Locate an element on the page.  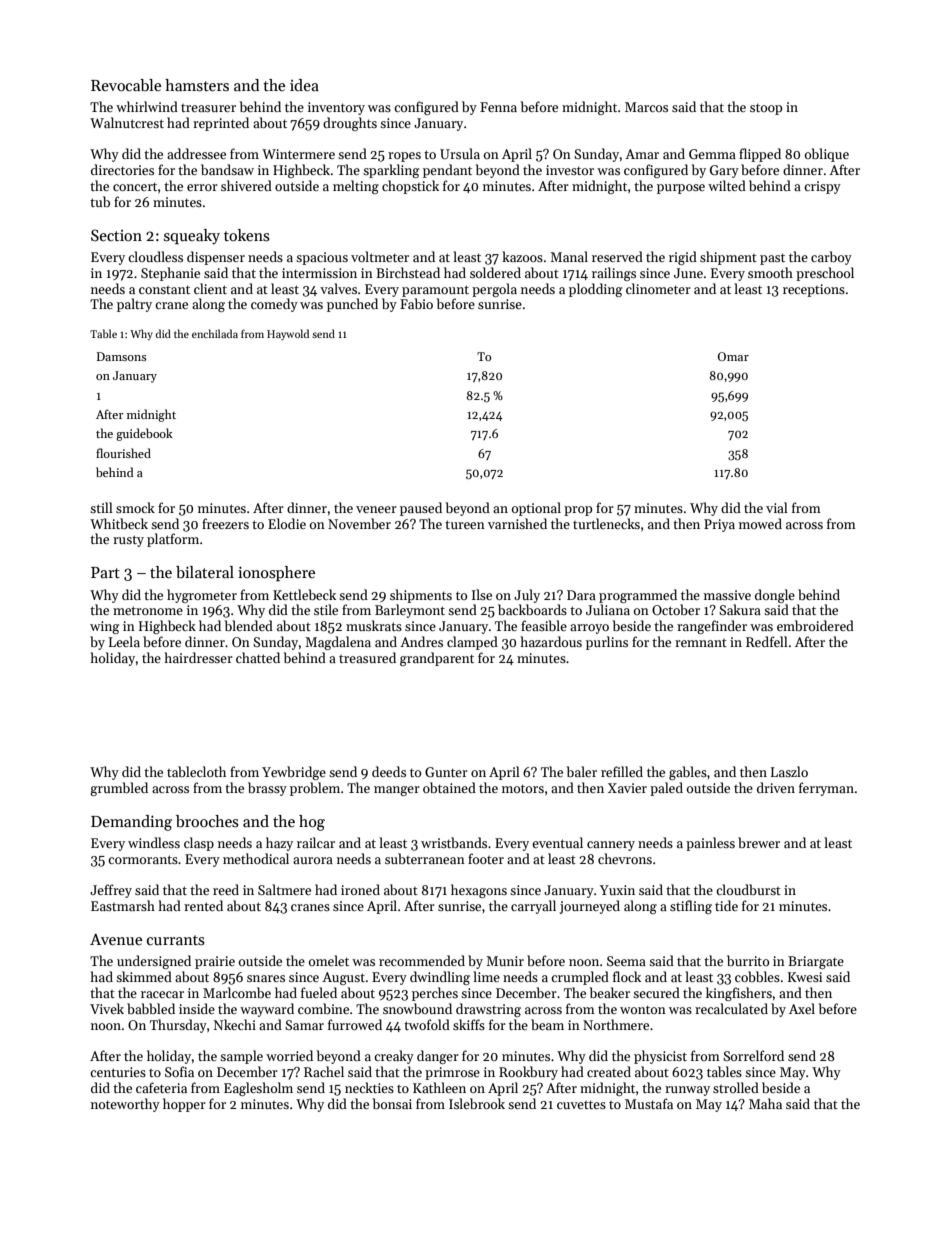
Islebrook is located at coordinates (477, 1103).
